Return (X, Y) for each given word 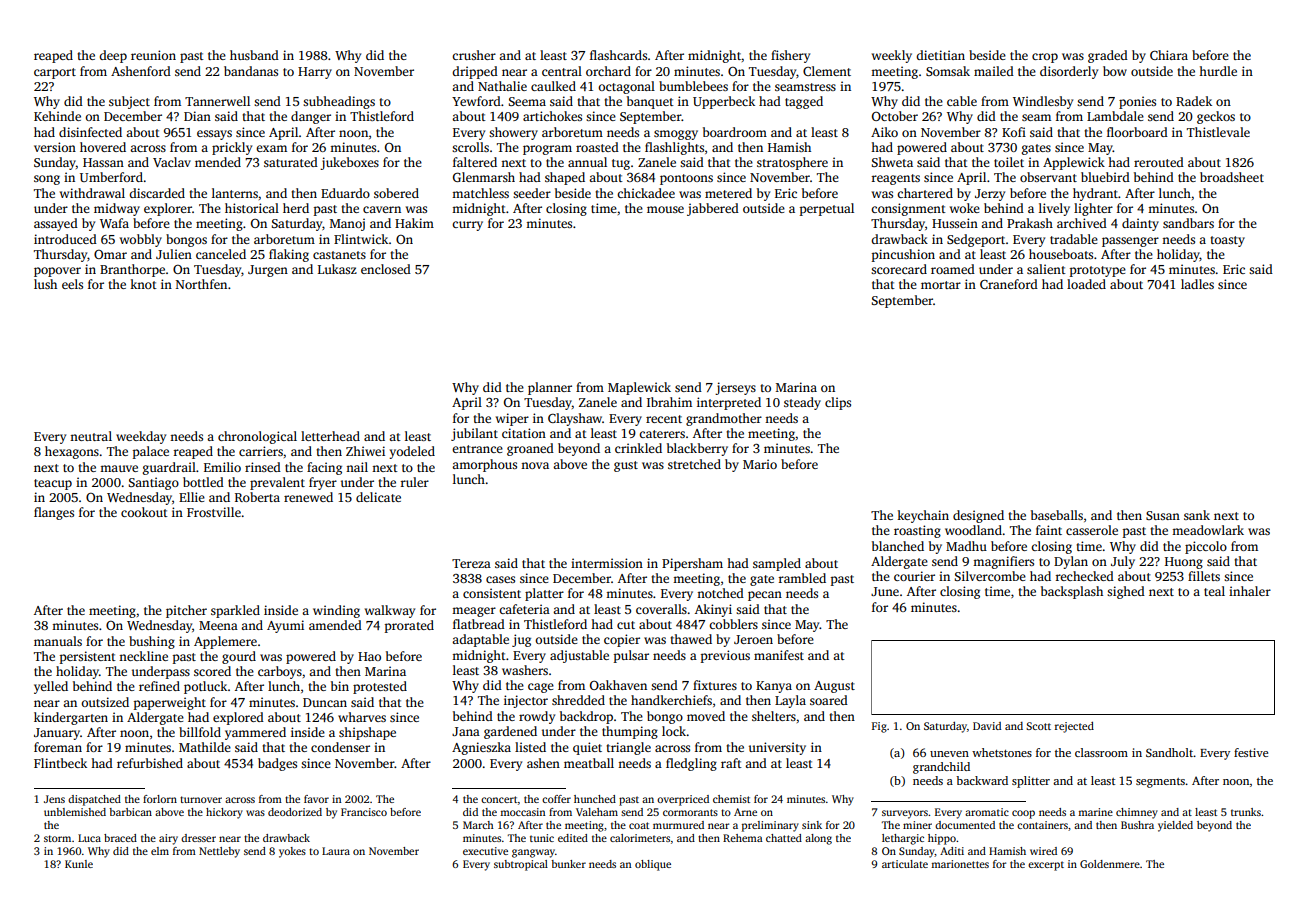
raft (731, 763)
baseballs (1057, 515)
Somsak (948, 71)
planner (550, 388)
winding (336, 611)
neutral (91, 436)
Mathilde (205, 747)
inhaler (1250, 591)
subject (129, 102)
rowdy (537, 717)
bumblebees (693, 86)
